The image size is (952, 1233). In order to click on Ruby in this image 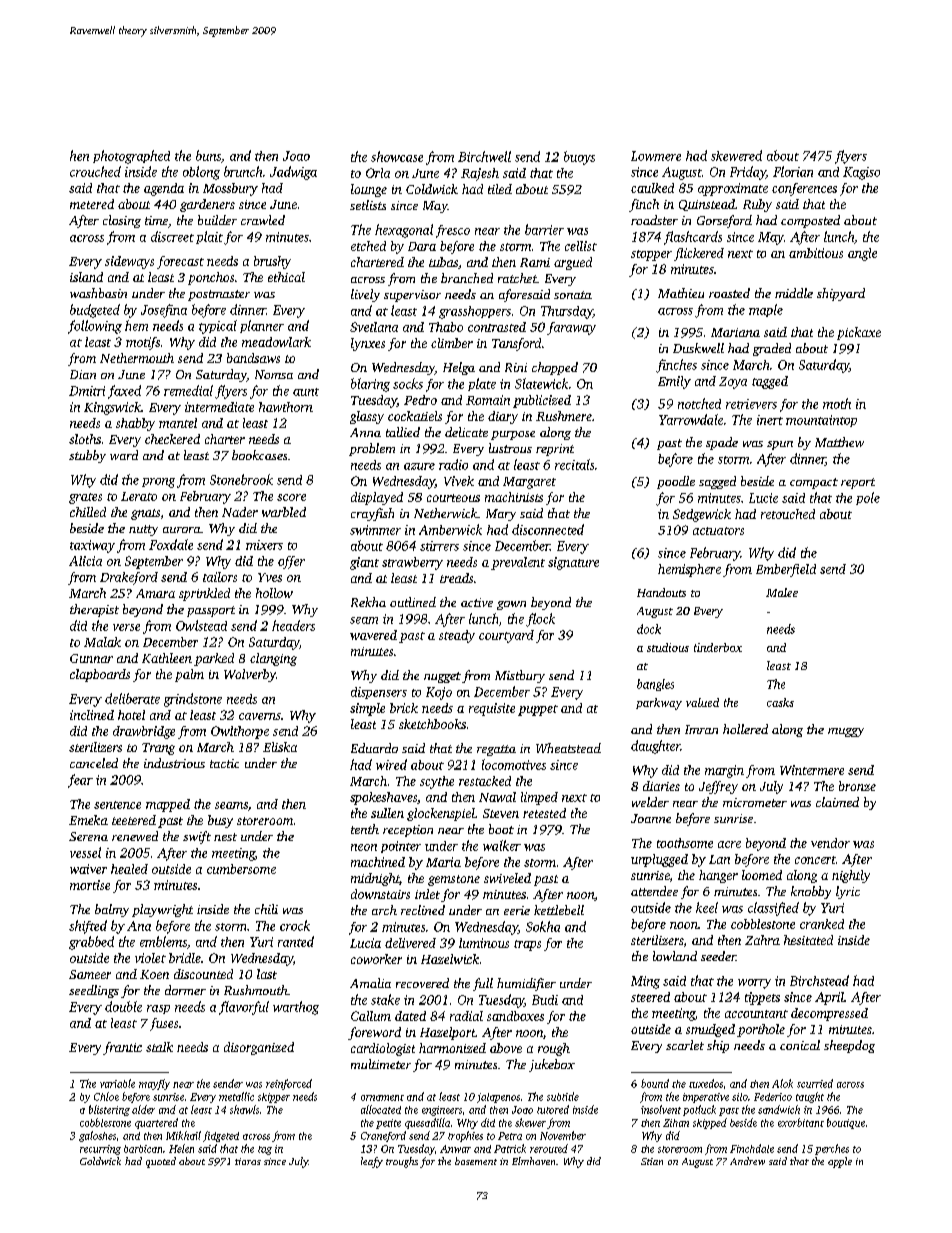, I will do `click(757, 205)`.
